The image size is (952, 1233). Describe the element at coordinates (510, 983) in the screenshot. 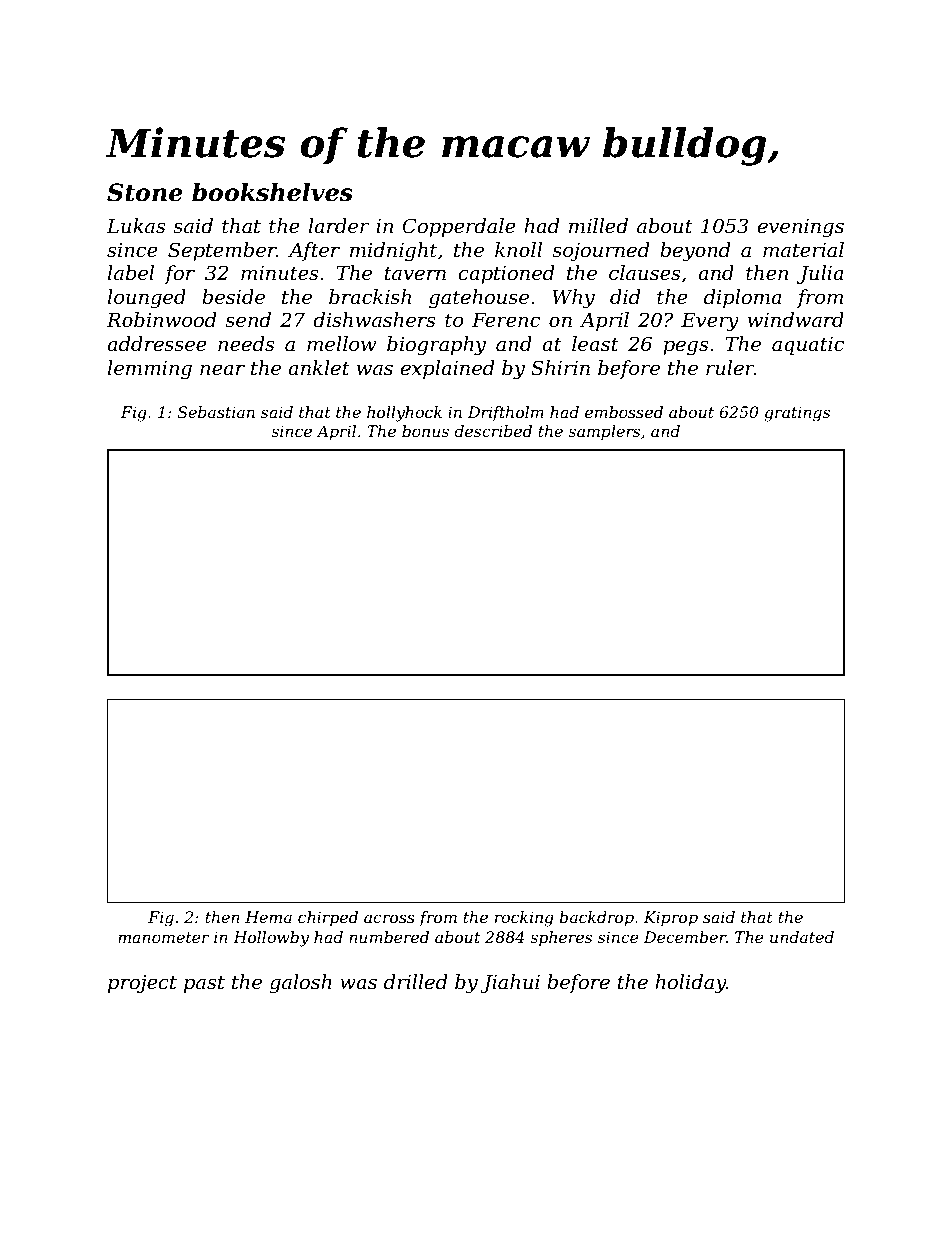

I see `Jiahui` at that location.
